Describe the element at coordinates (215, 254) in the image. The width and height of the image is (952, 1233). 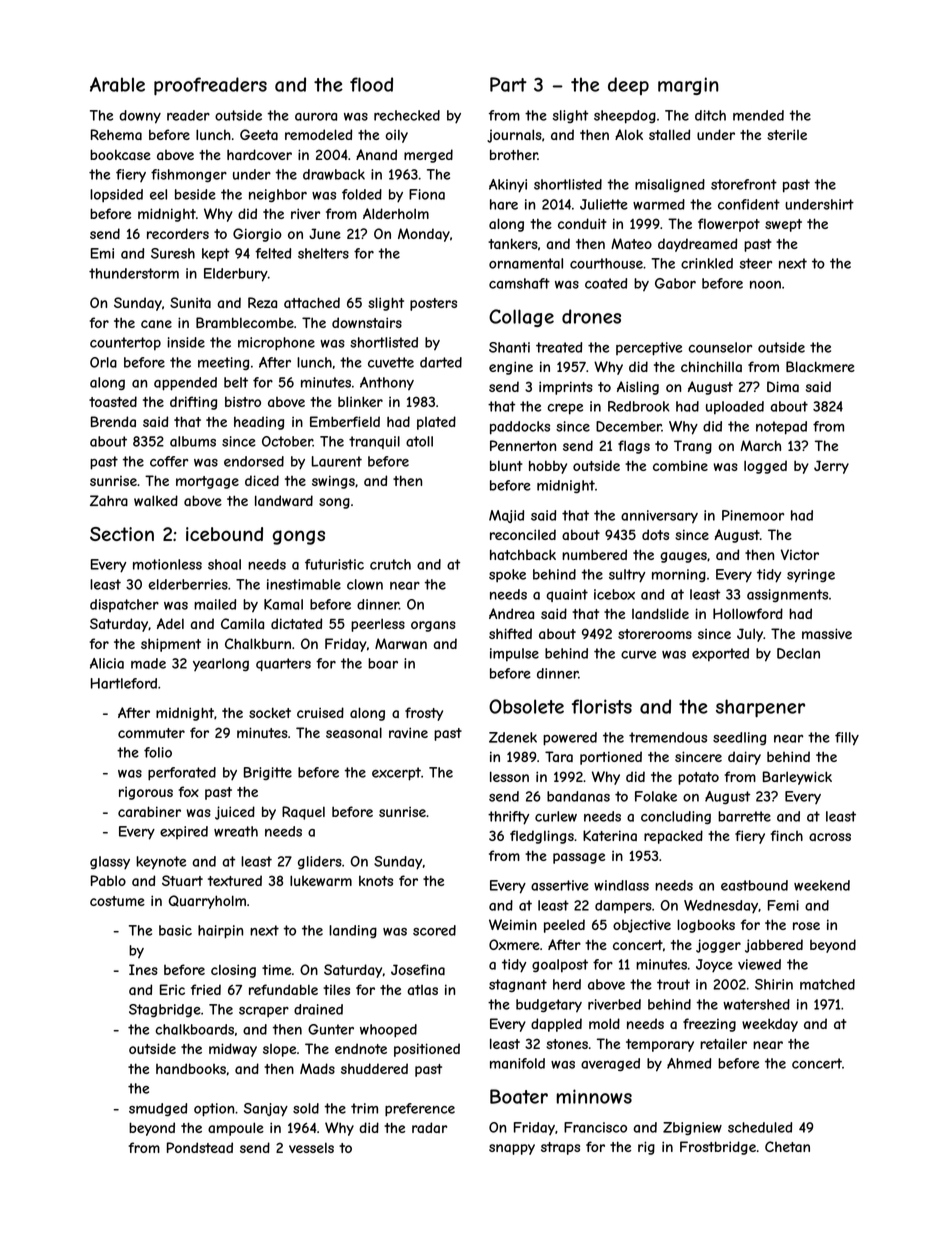
I see `kept` at that location.
